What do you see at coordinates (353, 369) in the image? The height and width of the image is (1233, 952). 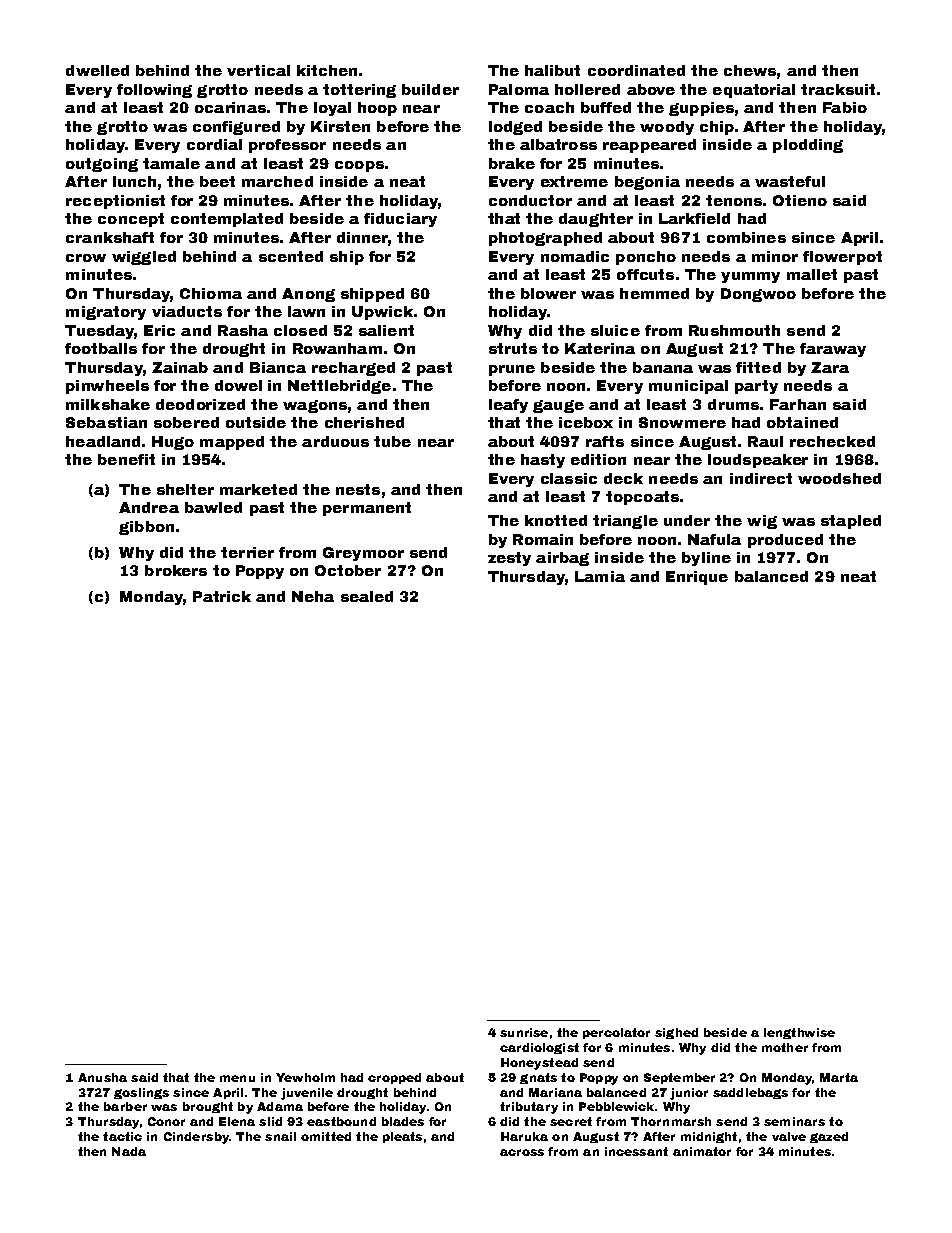 I see `recharged` at bounding box center [353, 369].
